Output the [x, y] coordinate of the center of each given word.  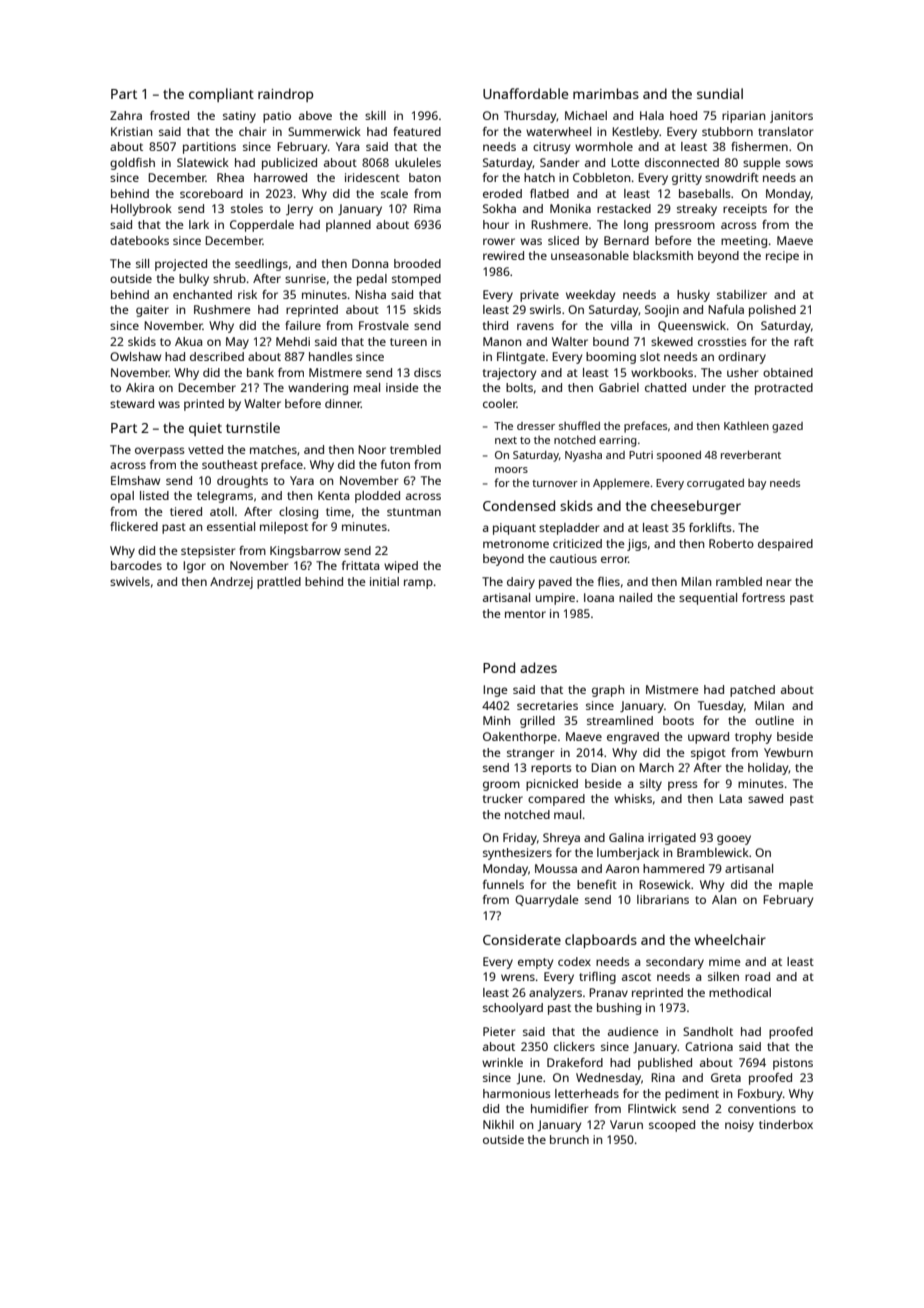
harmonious [517, 1093]
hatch [539, 177]
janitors [791, 117]
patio [277, 117]
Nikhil [498, 1124]
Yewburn [788, 752]
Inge [495, 691]
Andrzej [231, 583]
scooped [672, 1126]
